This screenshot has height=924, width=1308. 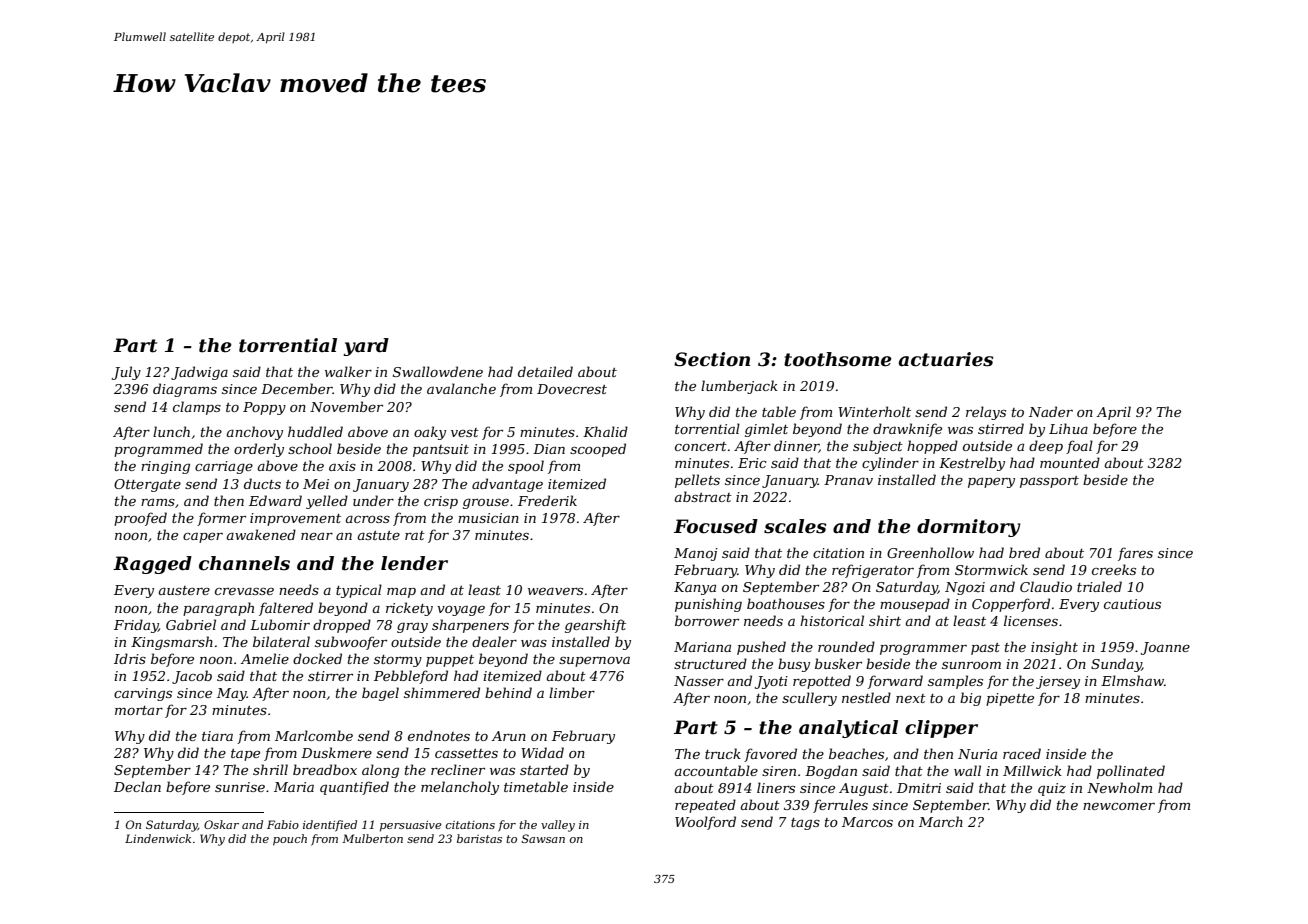 I want to click on Greenhollow, so click(x=930, y=552).
